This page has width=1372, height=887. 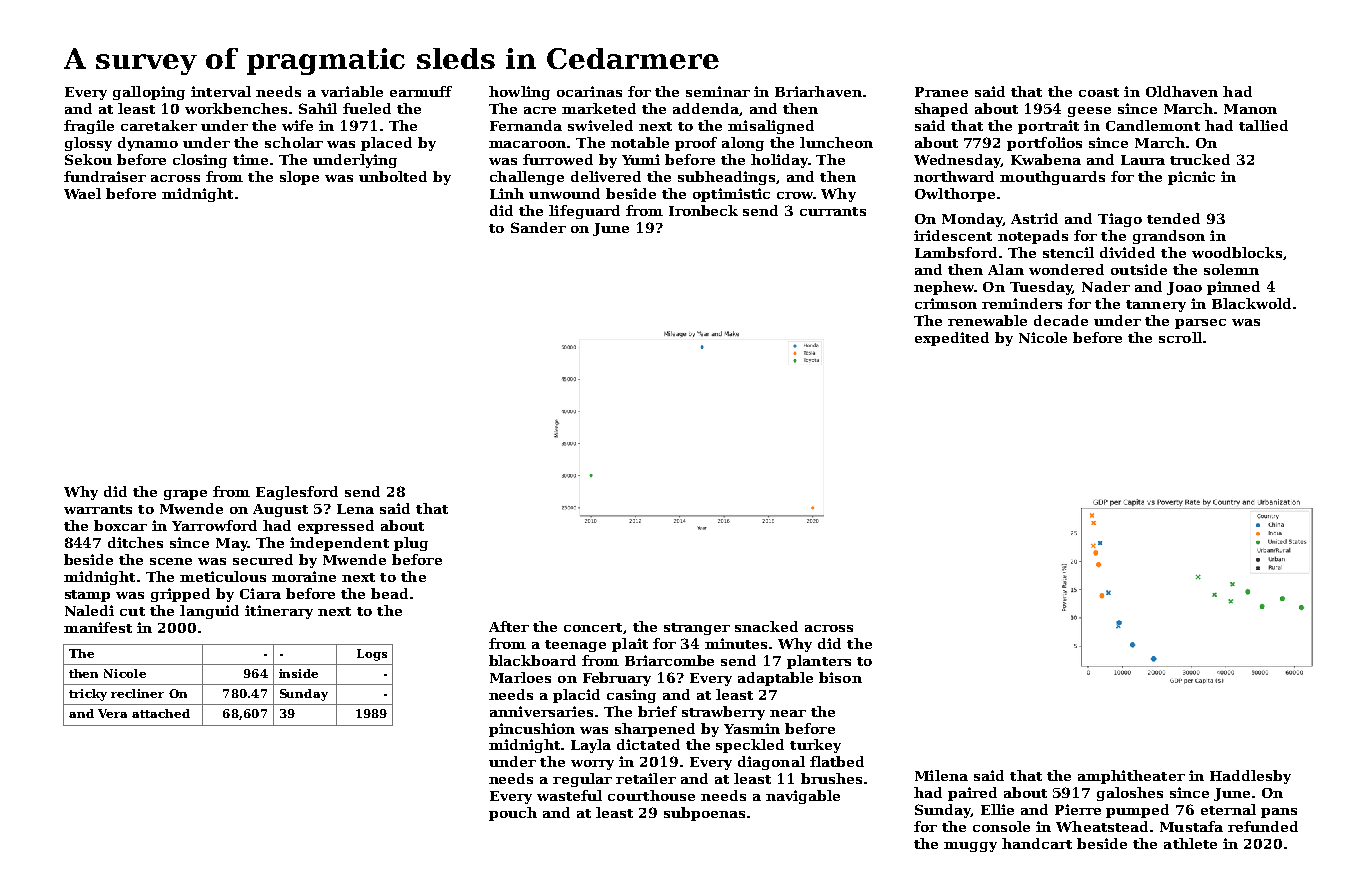 I want to click on currants, so click(x=833, y=211).
